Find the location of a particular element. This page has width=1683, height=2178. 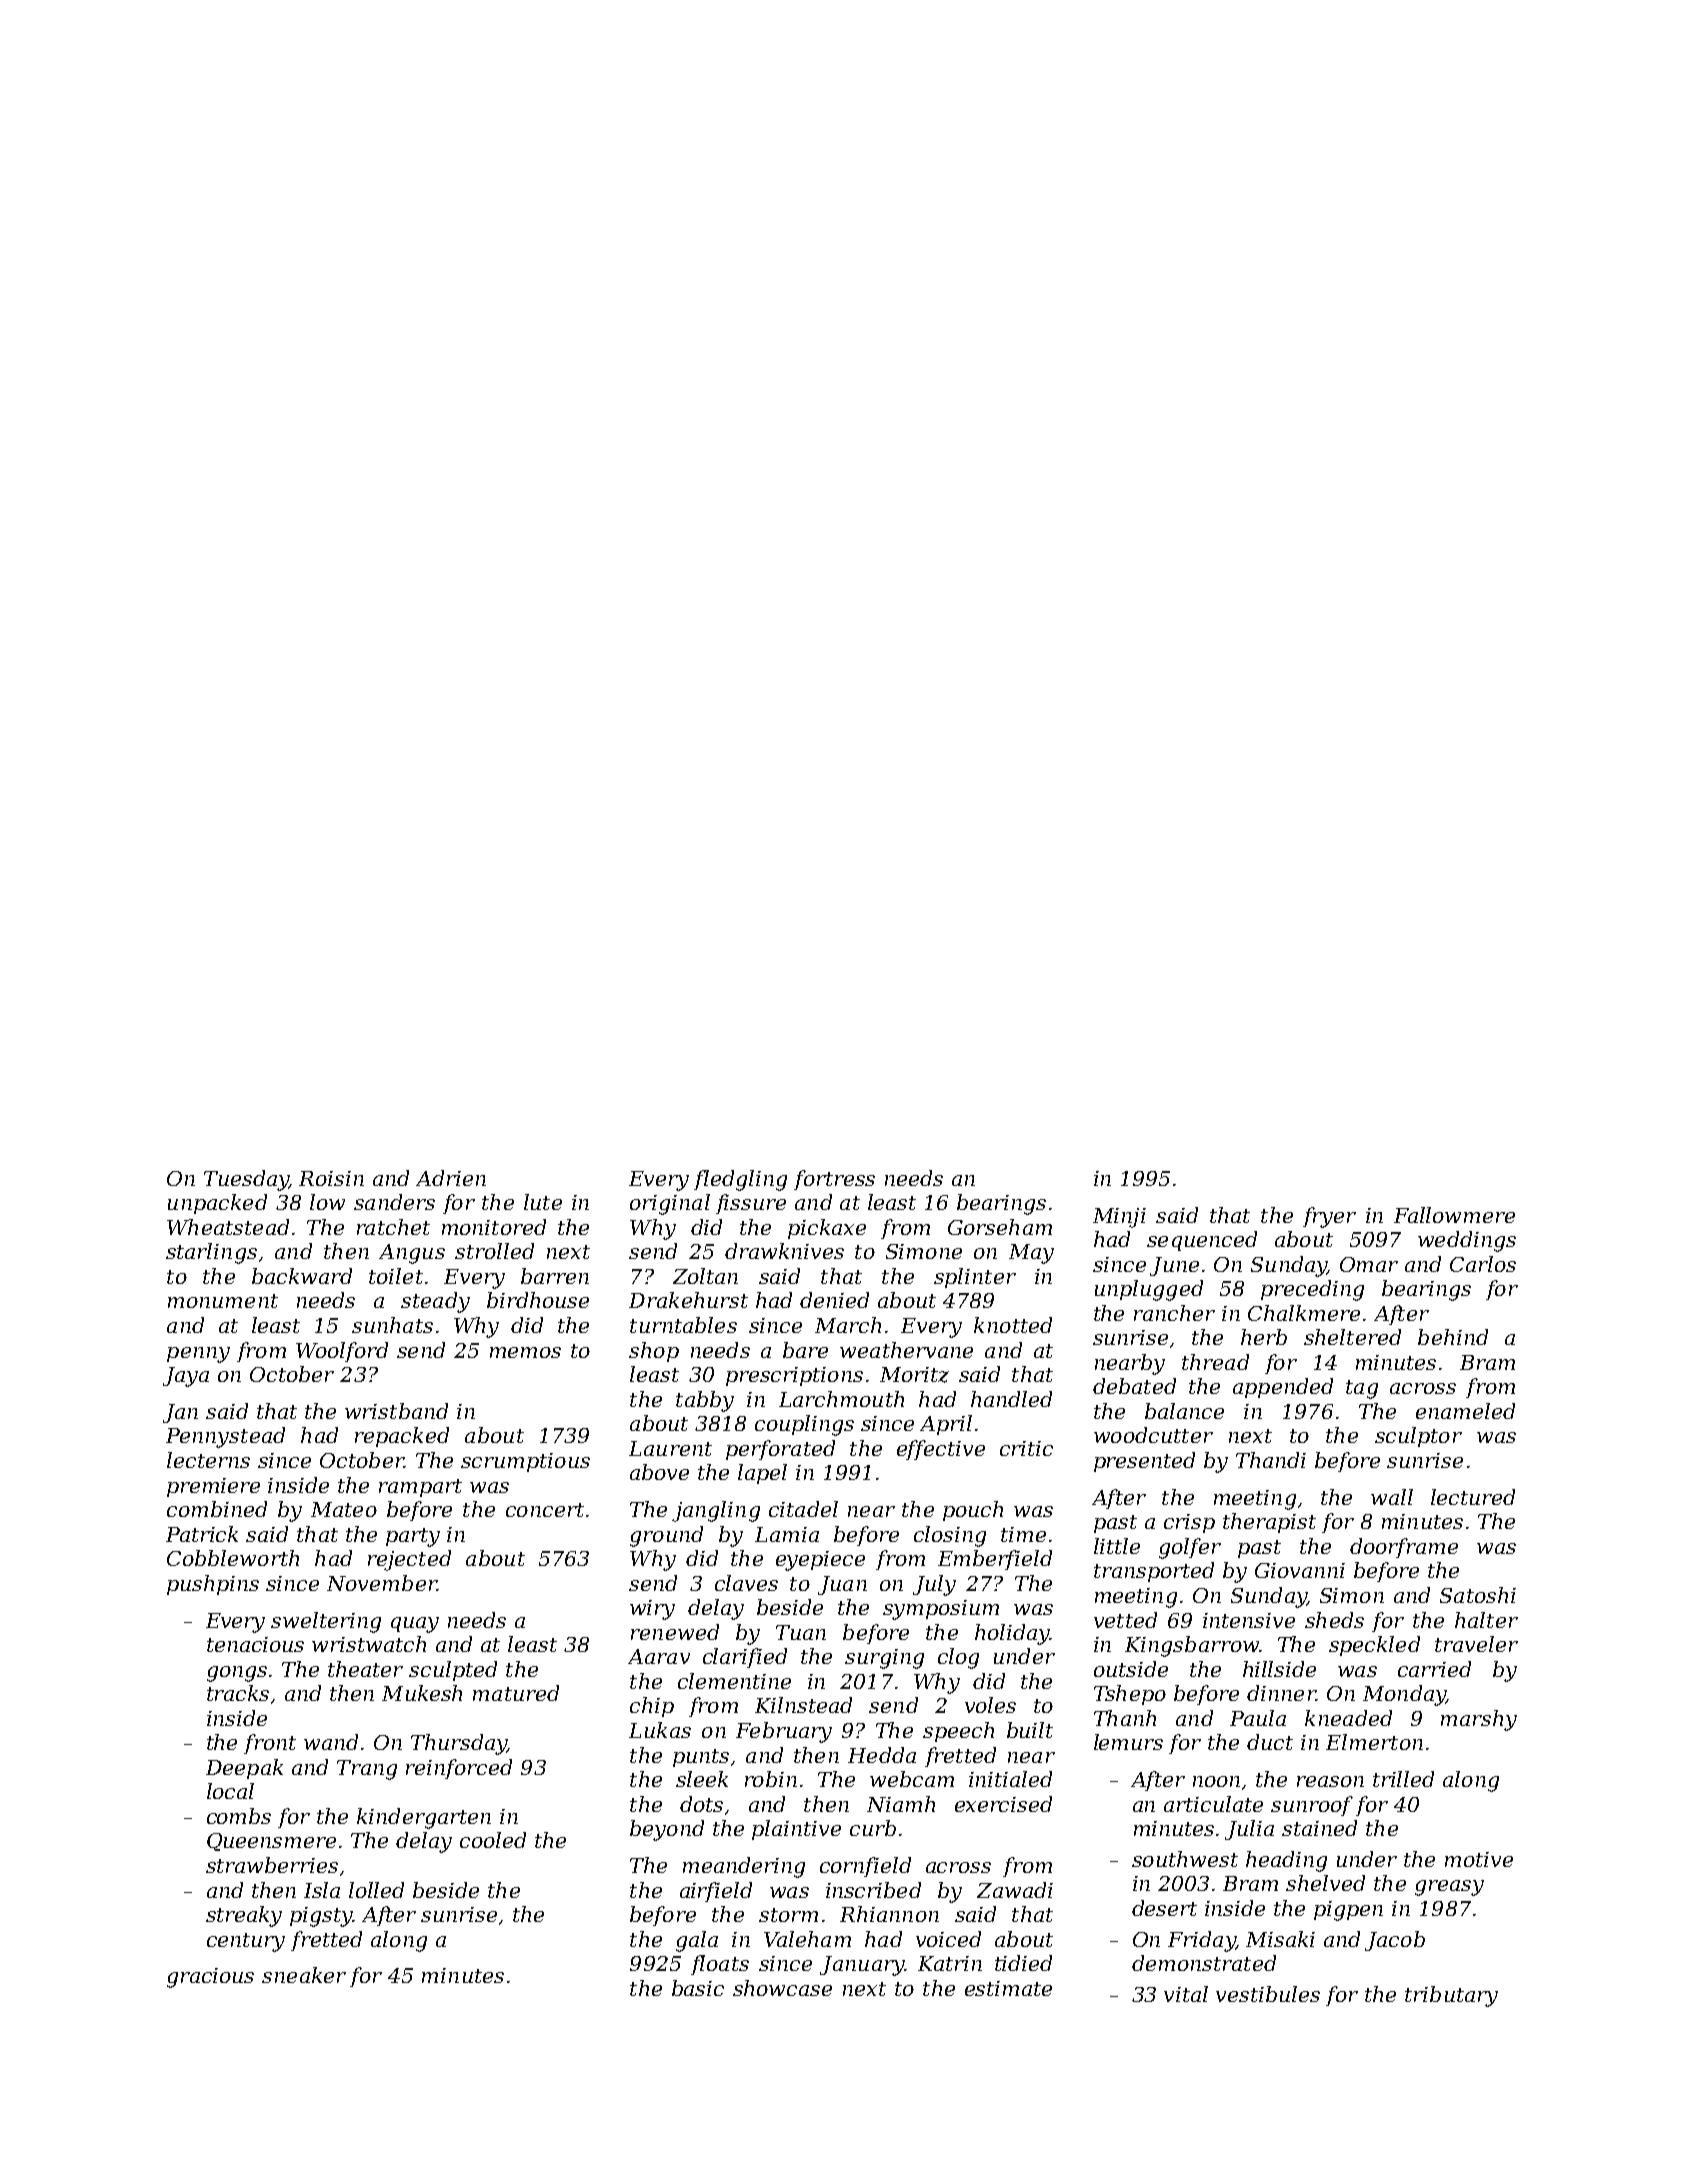

tributary is located at coordinates (1451, 1996).
